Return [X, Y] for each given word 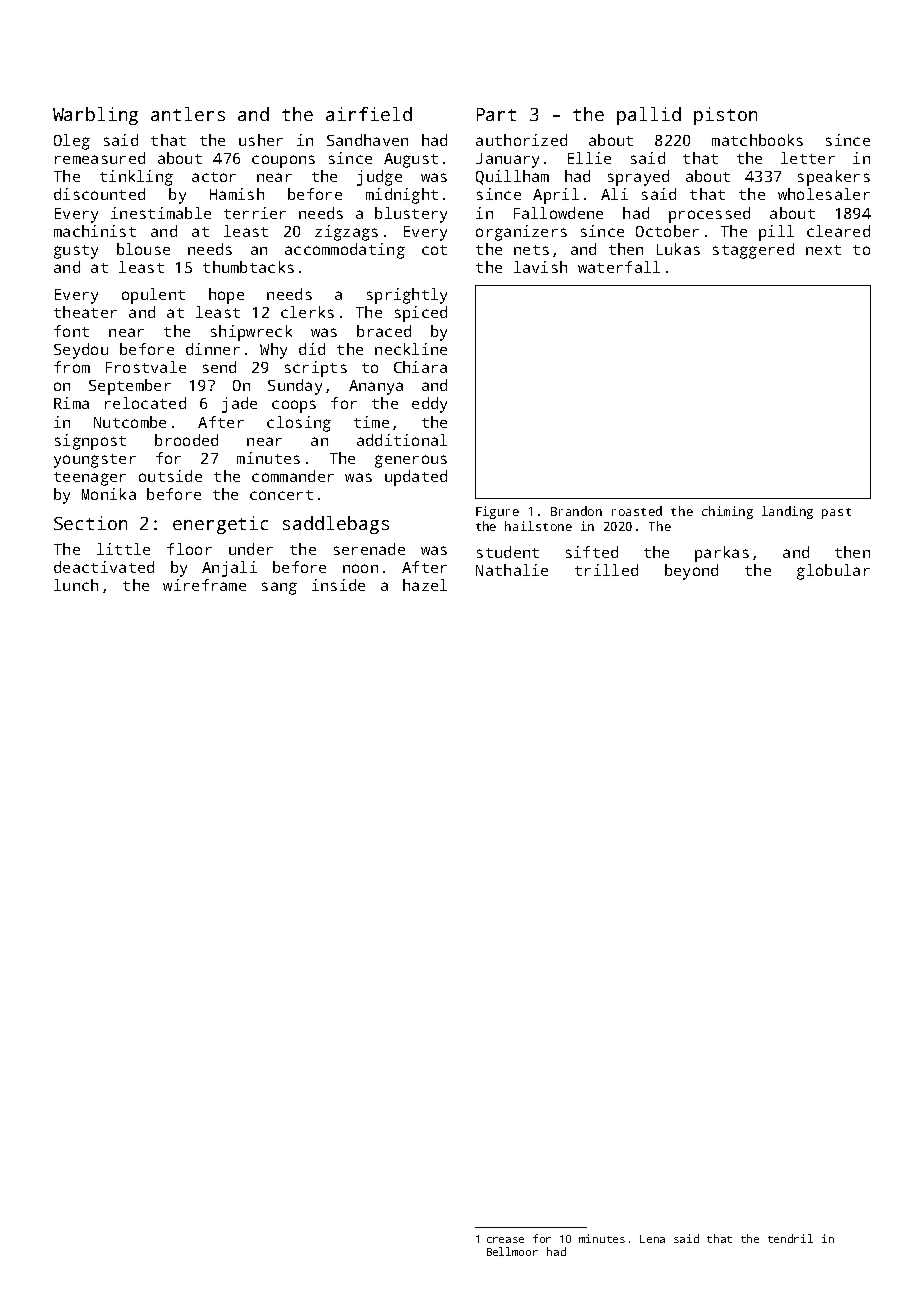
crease [505, 1240]
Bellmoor [512, 1251]
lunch [76, 585]
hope [226, 296]
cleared [838, 231]
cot [434, 250]
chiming [727, 512]
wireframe [204, 585]
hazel [425, 585]
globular [833, 572]
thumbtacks [248, 267]
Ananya [376, 387]
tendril [790, 1238]
